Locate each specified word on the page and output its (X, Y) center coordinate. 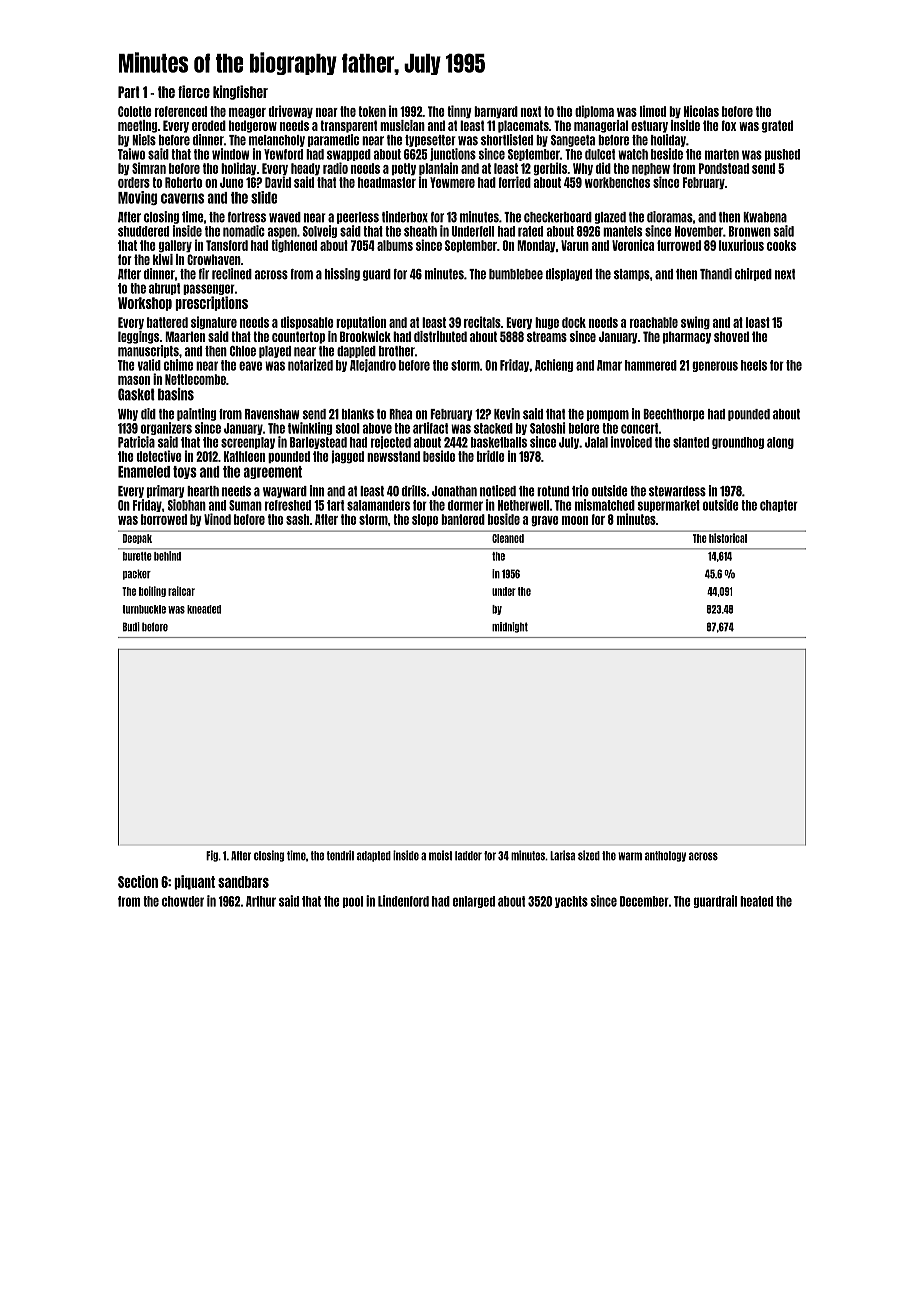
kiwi (163, 259)
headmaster (387, 182)
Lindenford (403, 901)
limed (653, 111)
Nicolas (701, 111)
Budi (131, 627)
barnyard (496, 112)
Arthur (261, 901)
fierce (194, 91)
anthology (665, 856)
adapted (374, 856)
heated (756, 901)
